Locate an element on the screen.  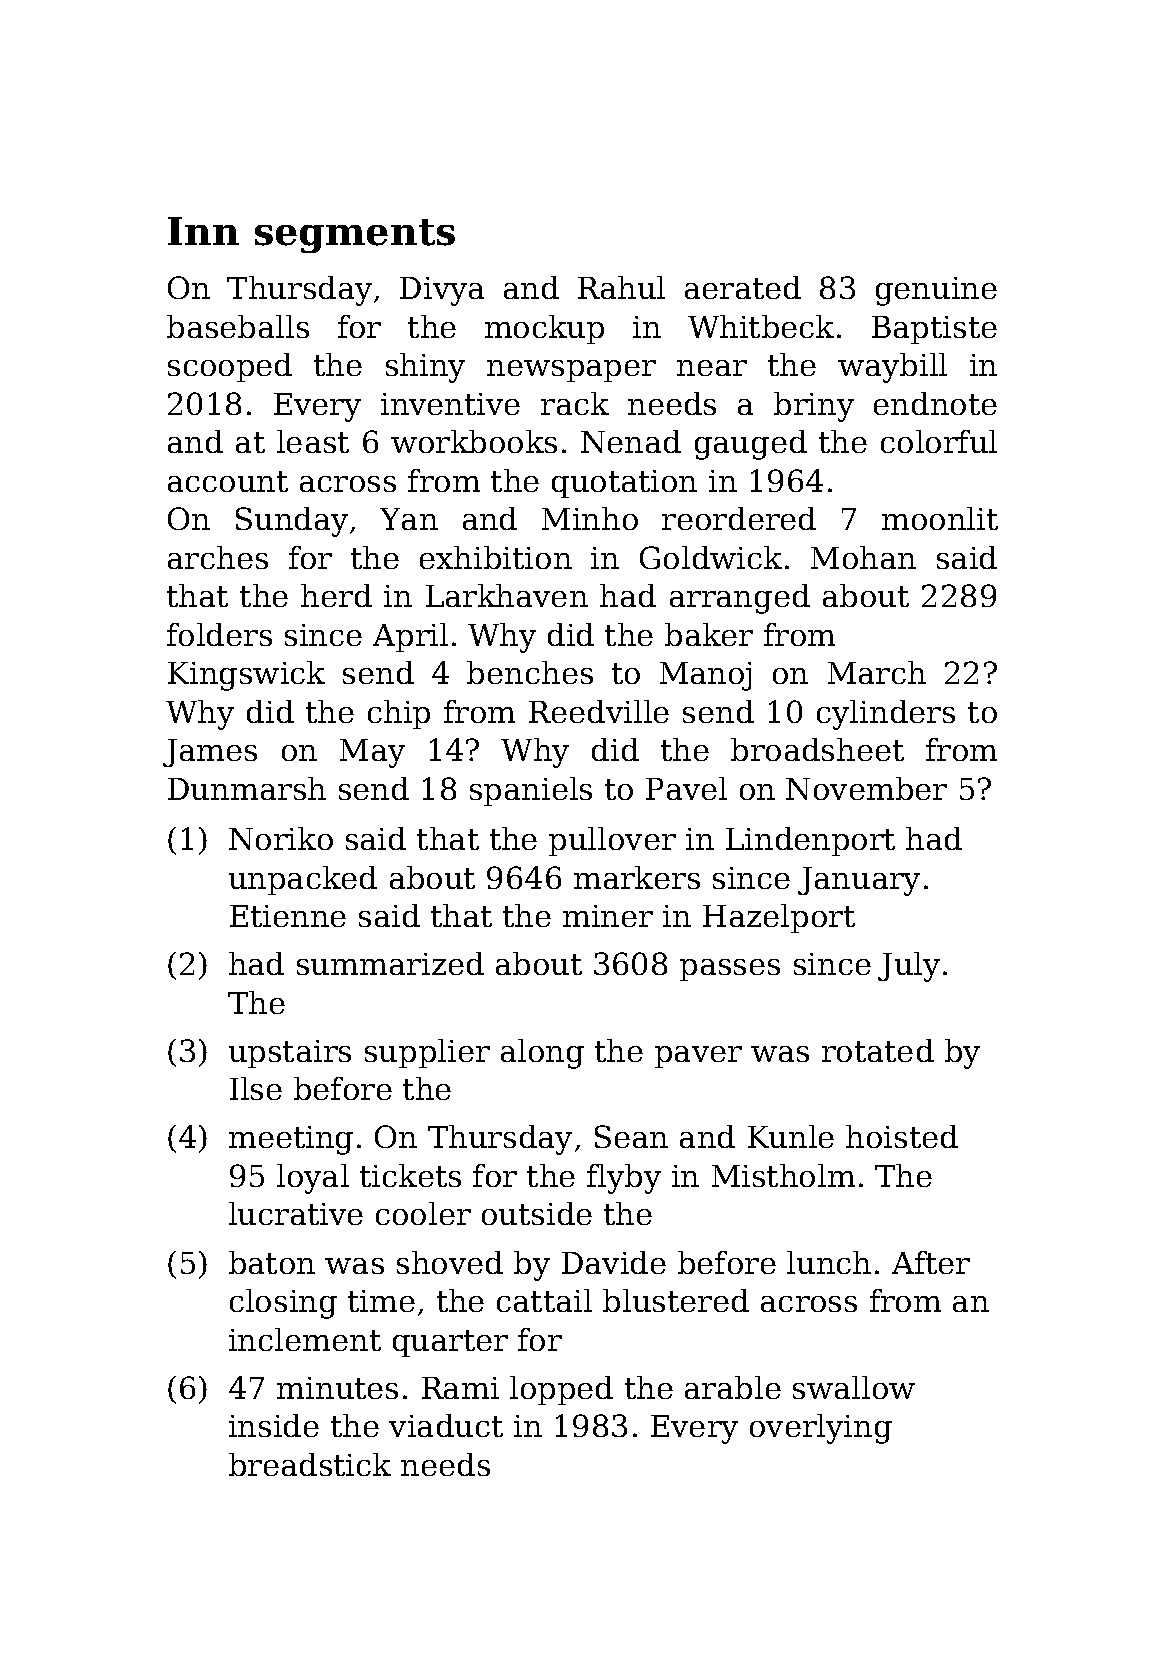
overlying is located at coordinates (821, 1429).
